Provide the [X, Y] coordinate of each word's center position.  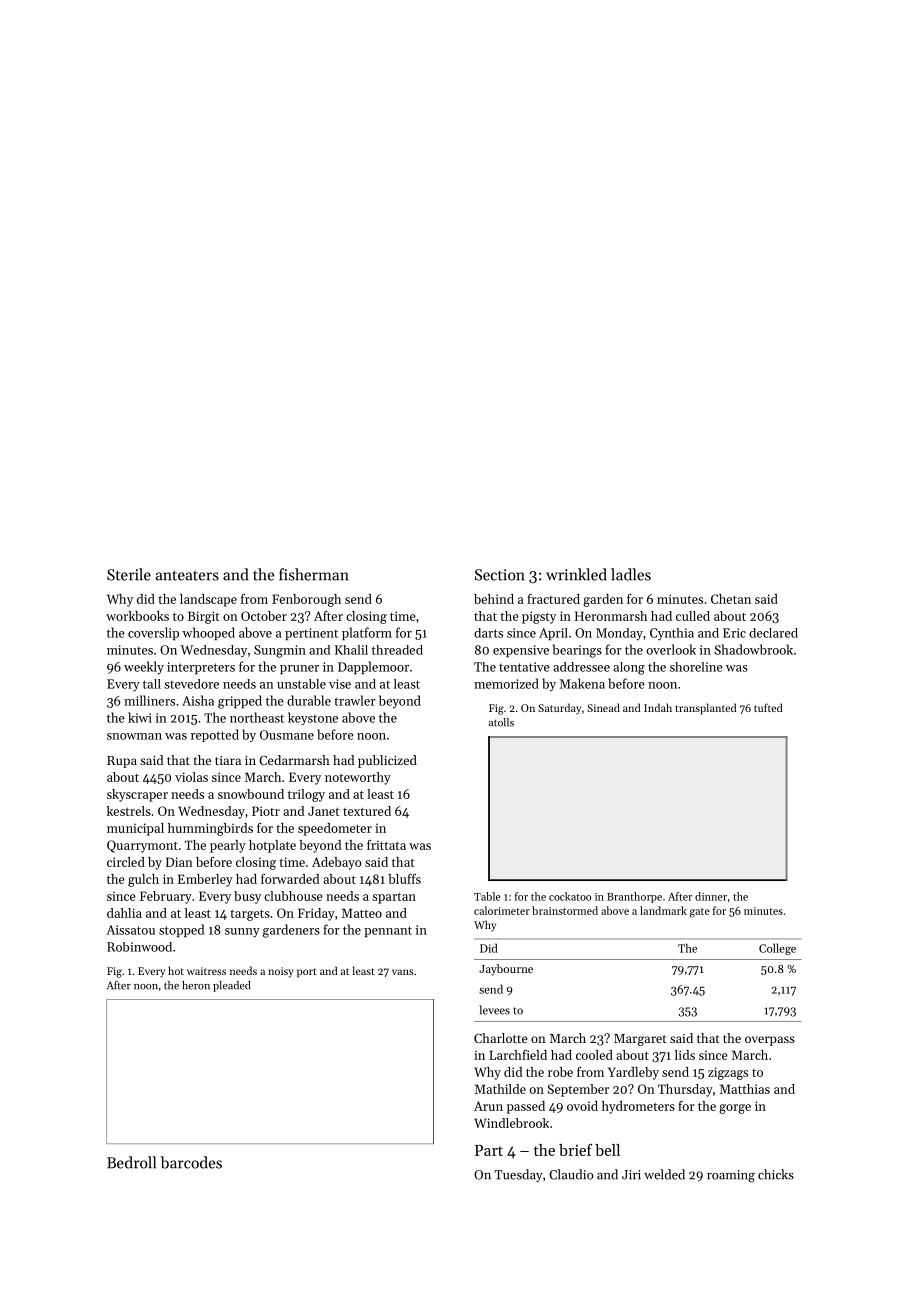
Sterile [129, 574]
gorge [735, 1109]
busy [247, 897]
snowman [134, 736]
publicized [387, 761]
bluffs [404, 879]
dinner [711, 896]
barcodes [191, 1162]
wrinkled [576, 574]
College [777, 949]
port [307, 973]
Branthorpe [634, 897]
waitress [206, 971]
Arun [488, 1106]
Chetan [731, 599]
